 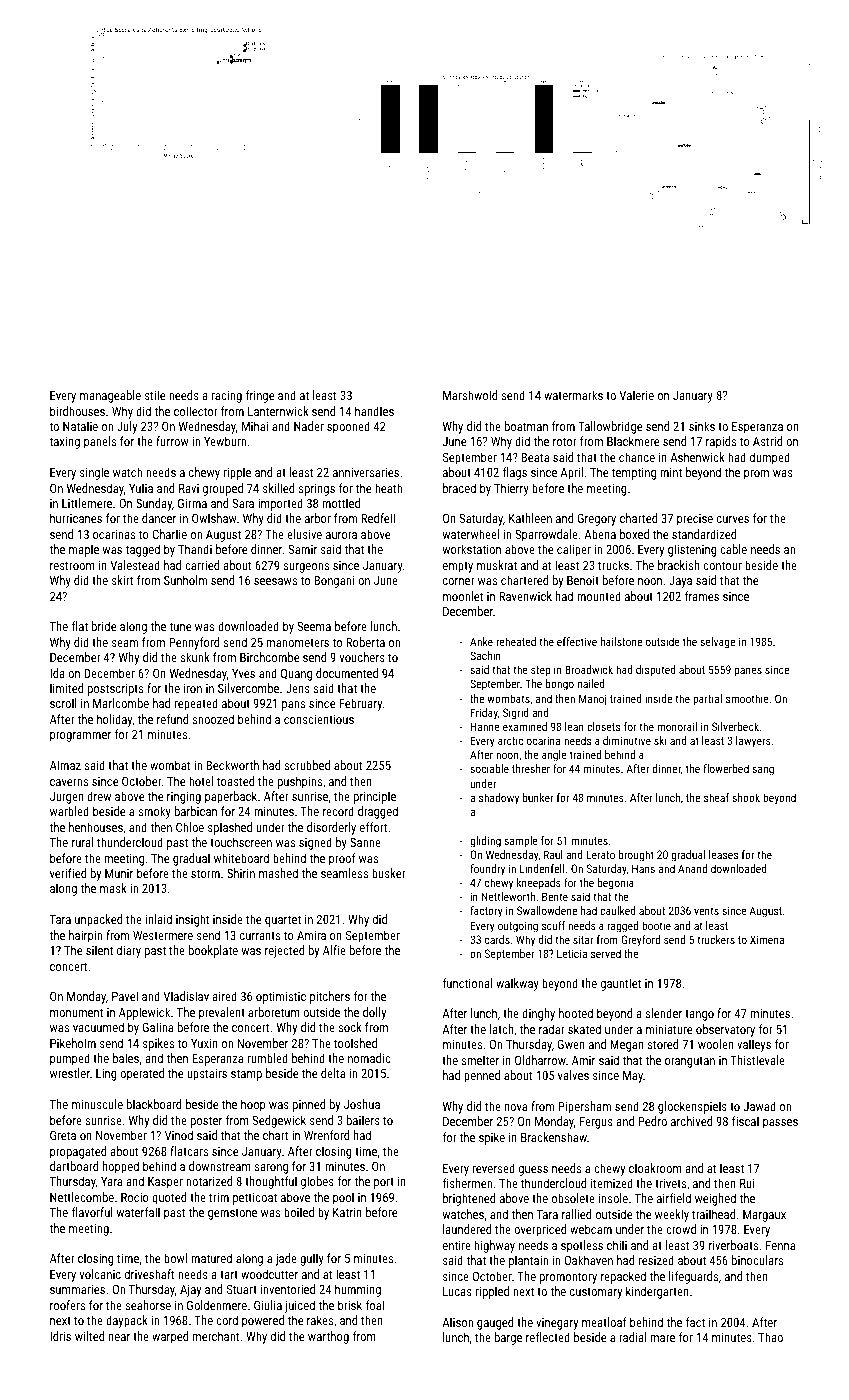 I want to click on Sara, so click(x=243, y=503).
